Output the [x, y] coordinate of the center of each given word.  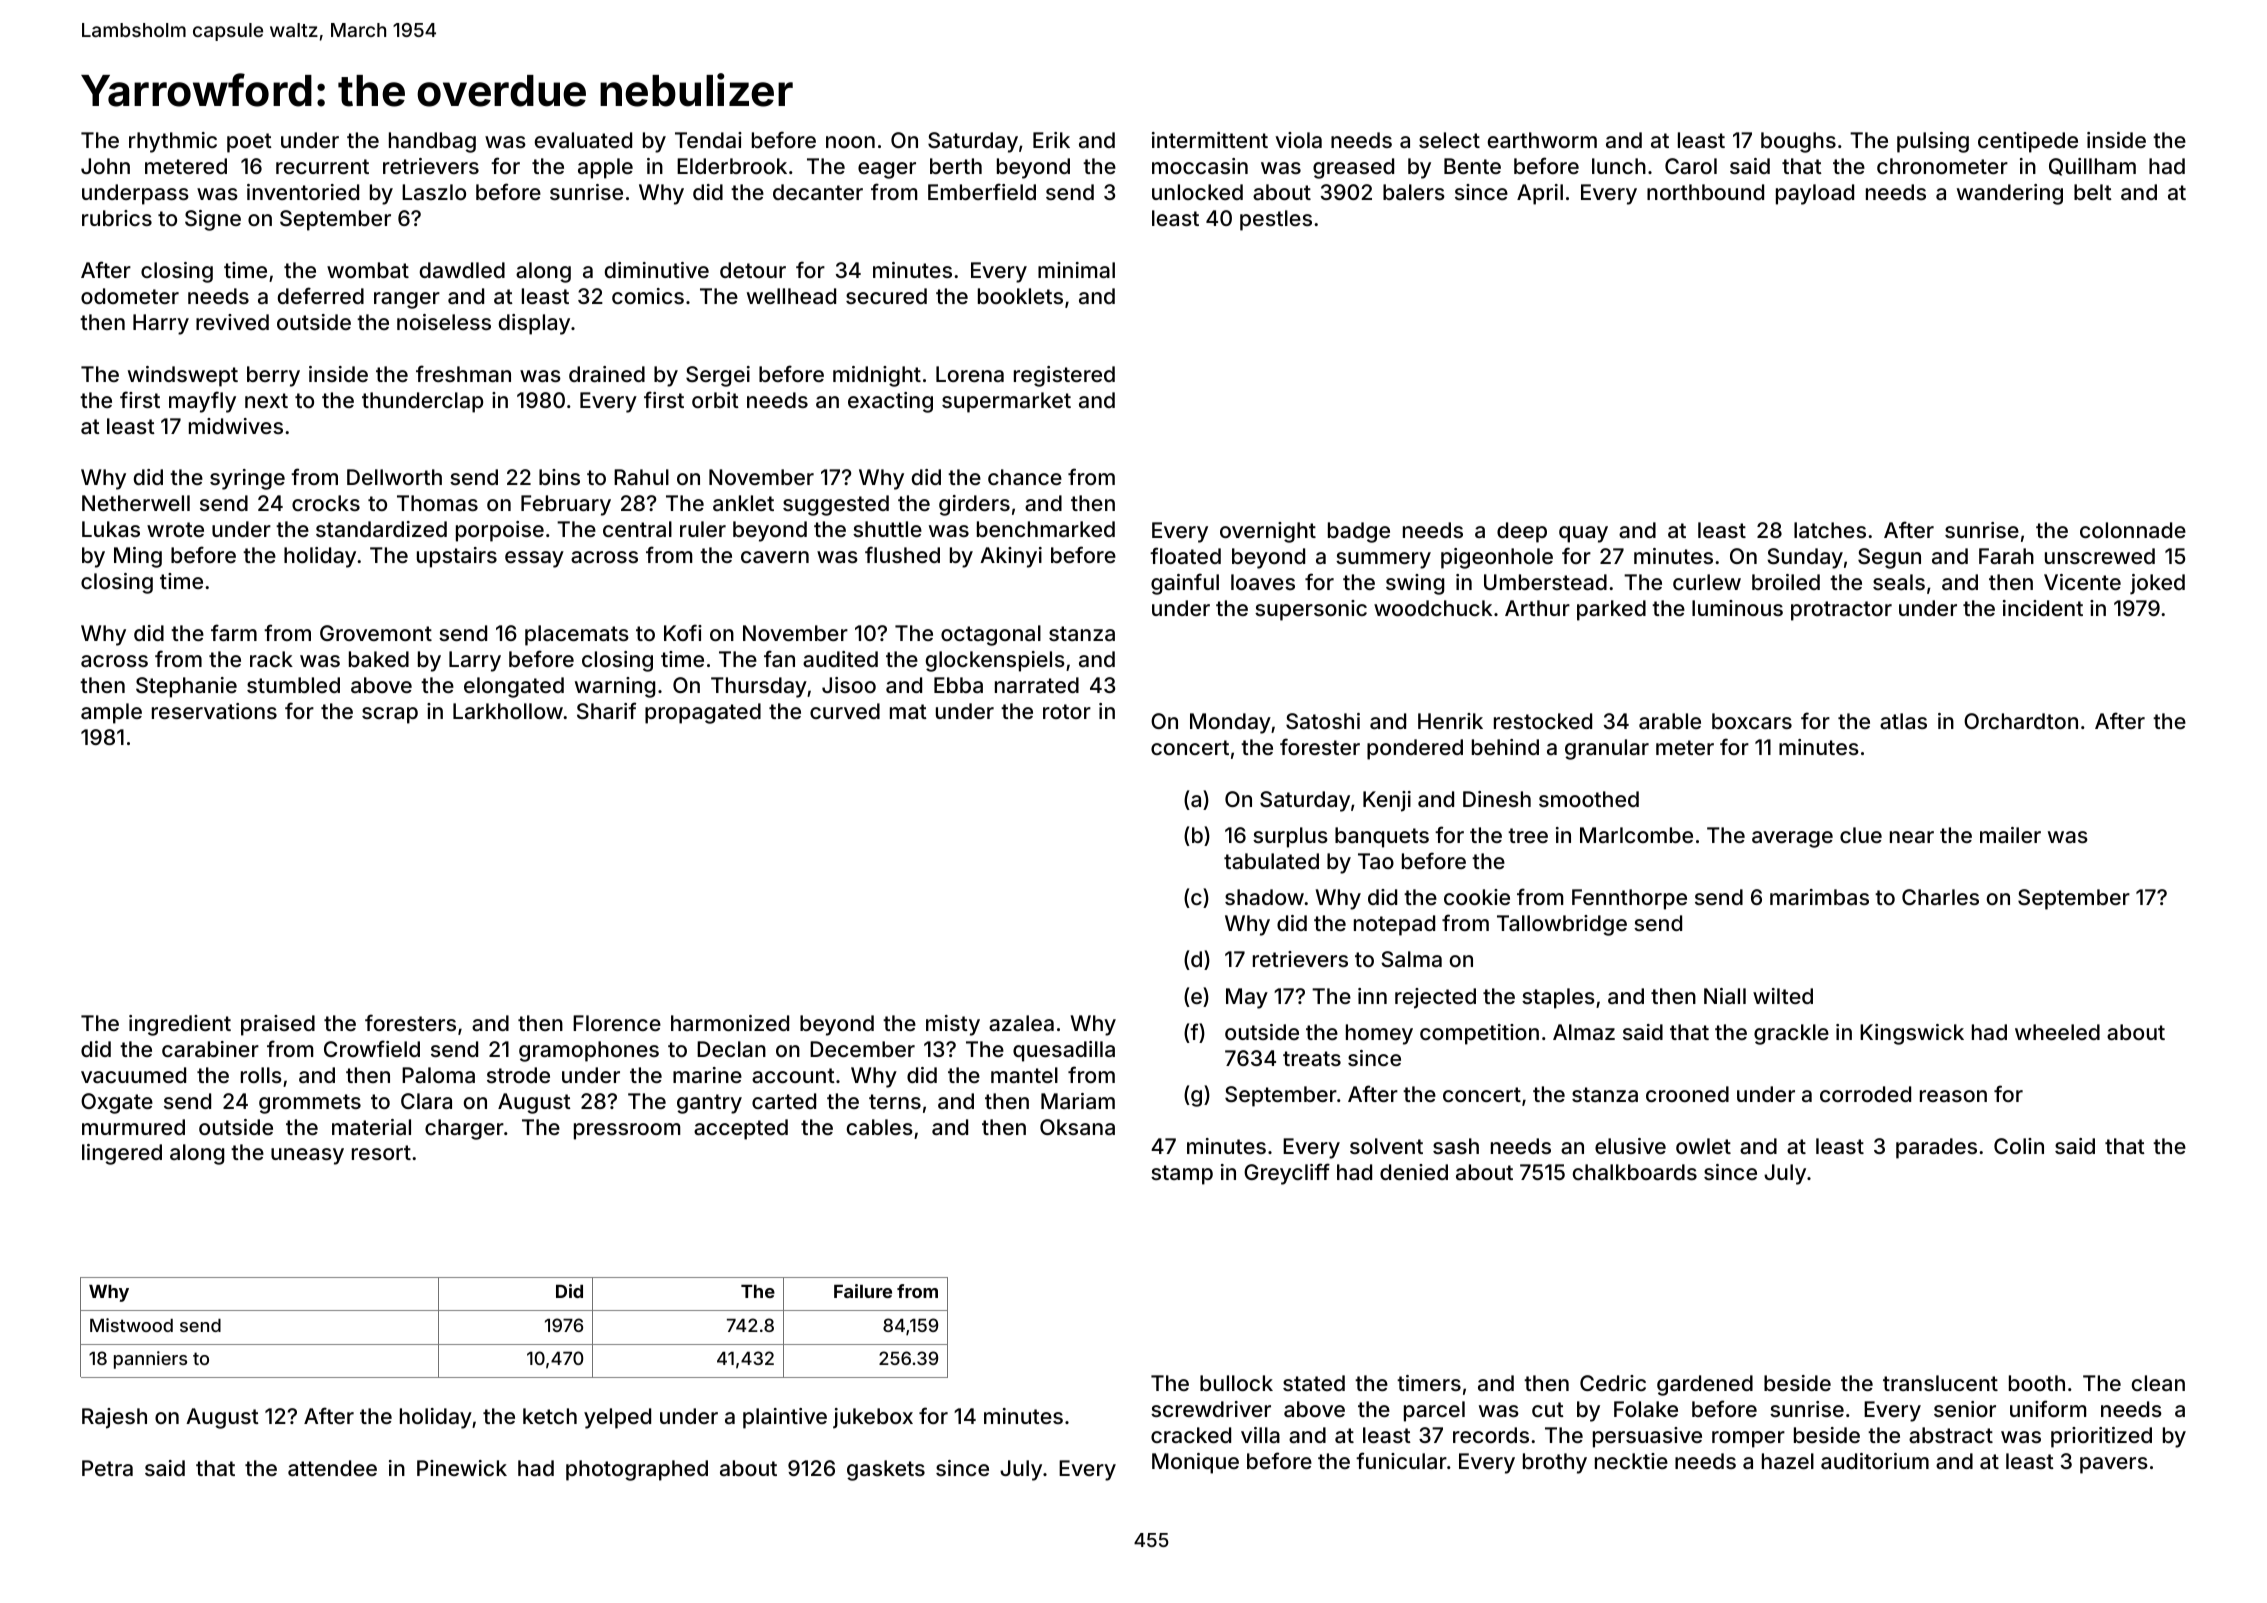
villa [1260, 1435]
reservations [214, 711]
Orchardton [2021, 721]
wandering [2010, 194]
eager [887, 170]
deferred [321, 295]
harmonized [730, 1023]
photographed [637, 1470]
